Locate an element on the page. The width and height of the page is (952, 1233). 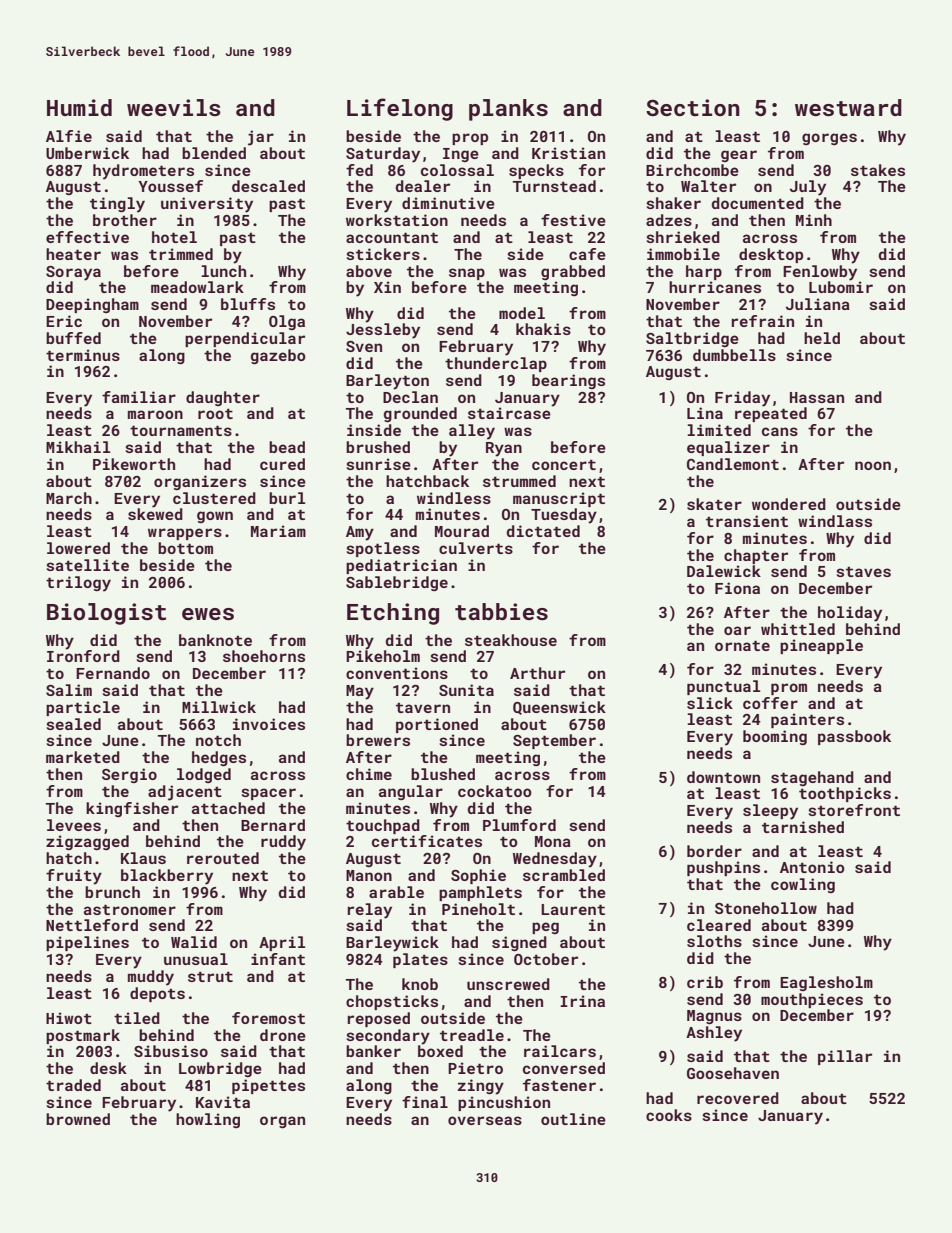
Eric is located at coordinates (64, 321).
